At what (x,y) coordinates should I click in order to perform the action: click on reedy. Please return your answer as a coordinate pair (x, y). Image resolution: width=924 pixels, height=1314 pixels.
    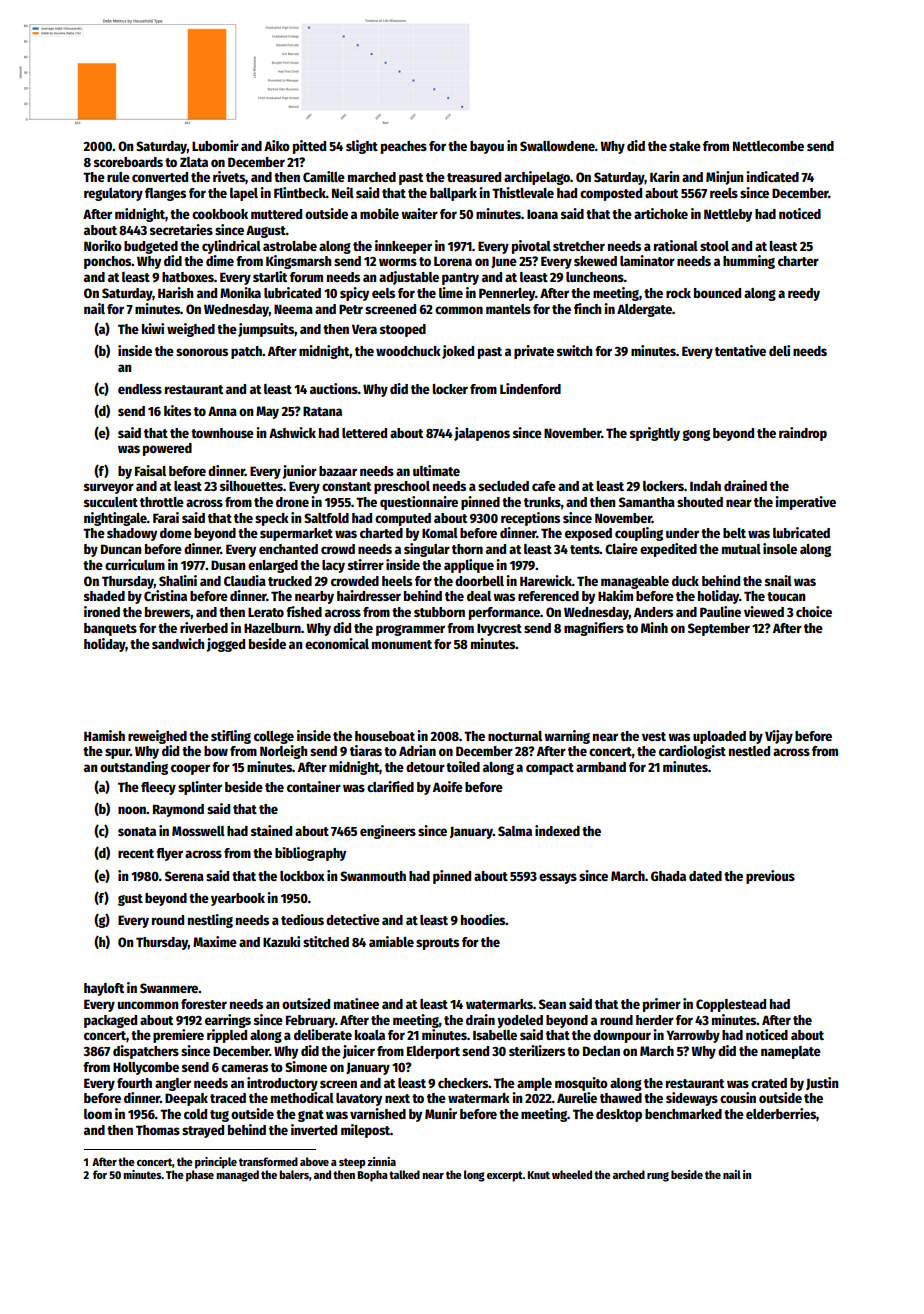
    Looking at the image, I should click on (804, 294).
